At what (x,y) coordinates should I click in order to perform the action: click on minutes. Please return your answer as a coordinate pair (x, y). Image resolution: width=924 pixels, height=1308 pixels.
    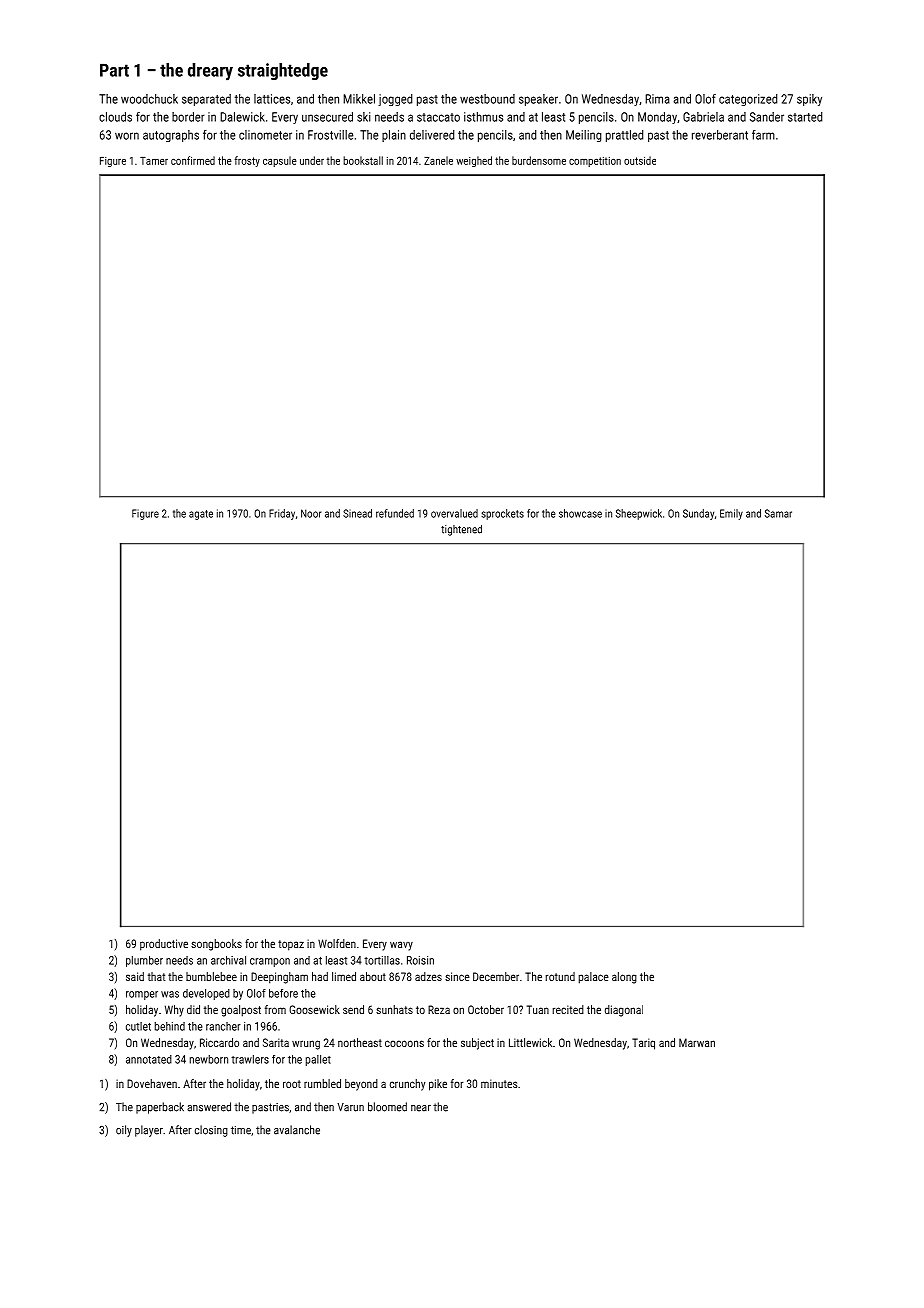
    Looking at the image, I should click on (499, 1083).
